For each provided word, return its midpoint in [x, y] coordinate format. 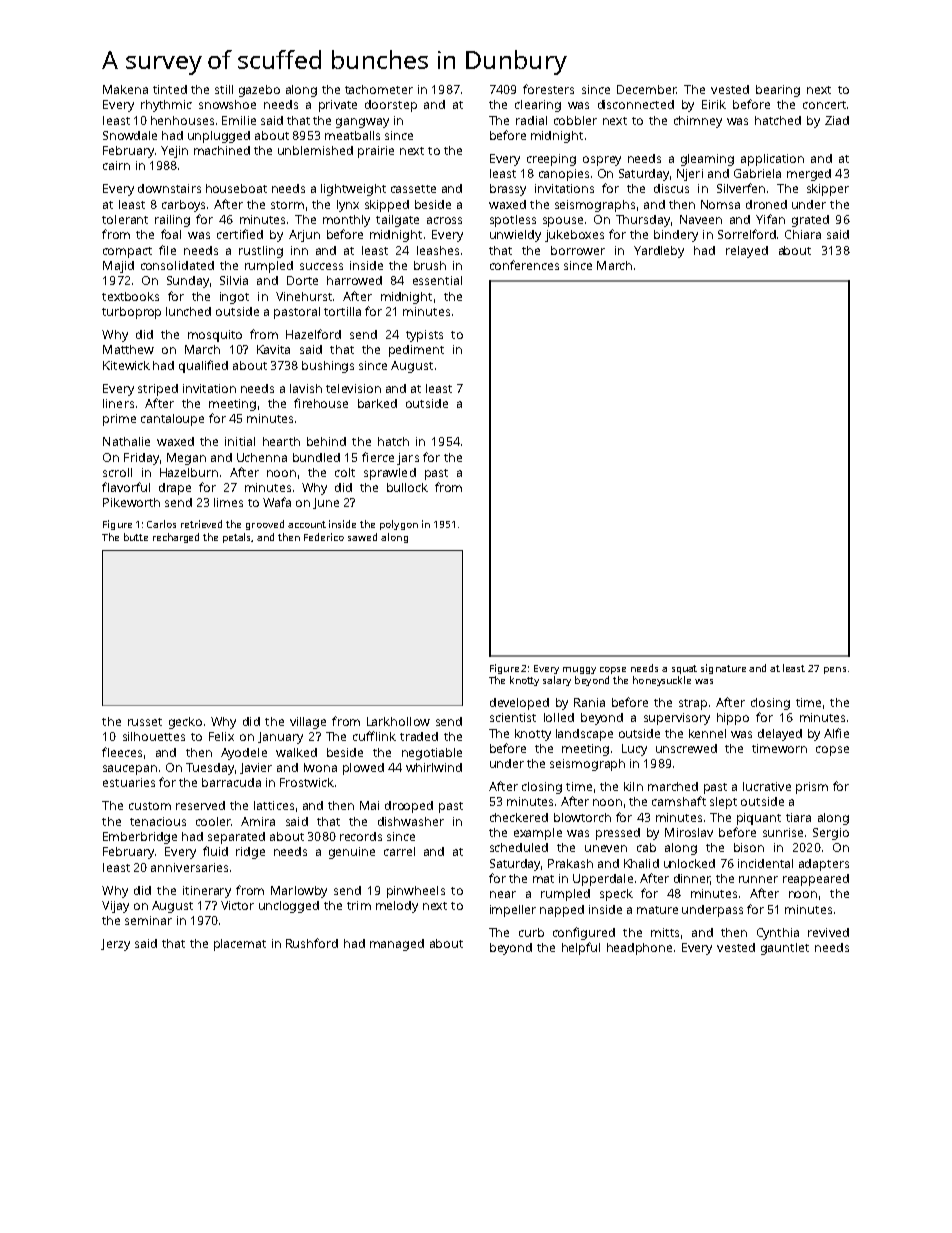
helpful [581, 948]
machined [222, 150]
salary [557, 681]
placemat [240, 945]
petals [237, 538]
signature [723, 669]
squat [684, 669]
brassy [508, 190]
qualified [203, 366]
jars [408, 459]
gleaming [707, 160]
